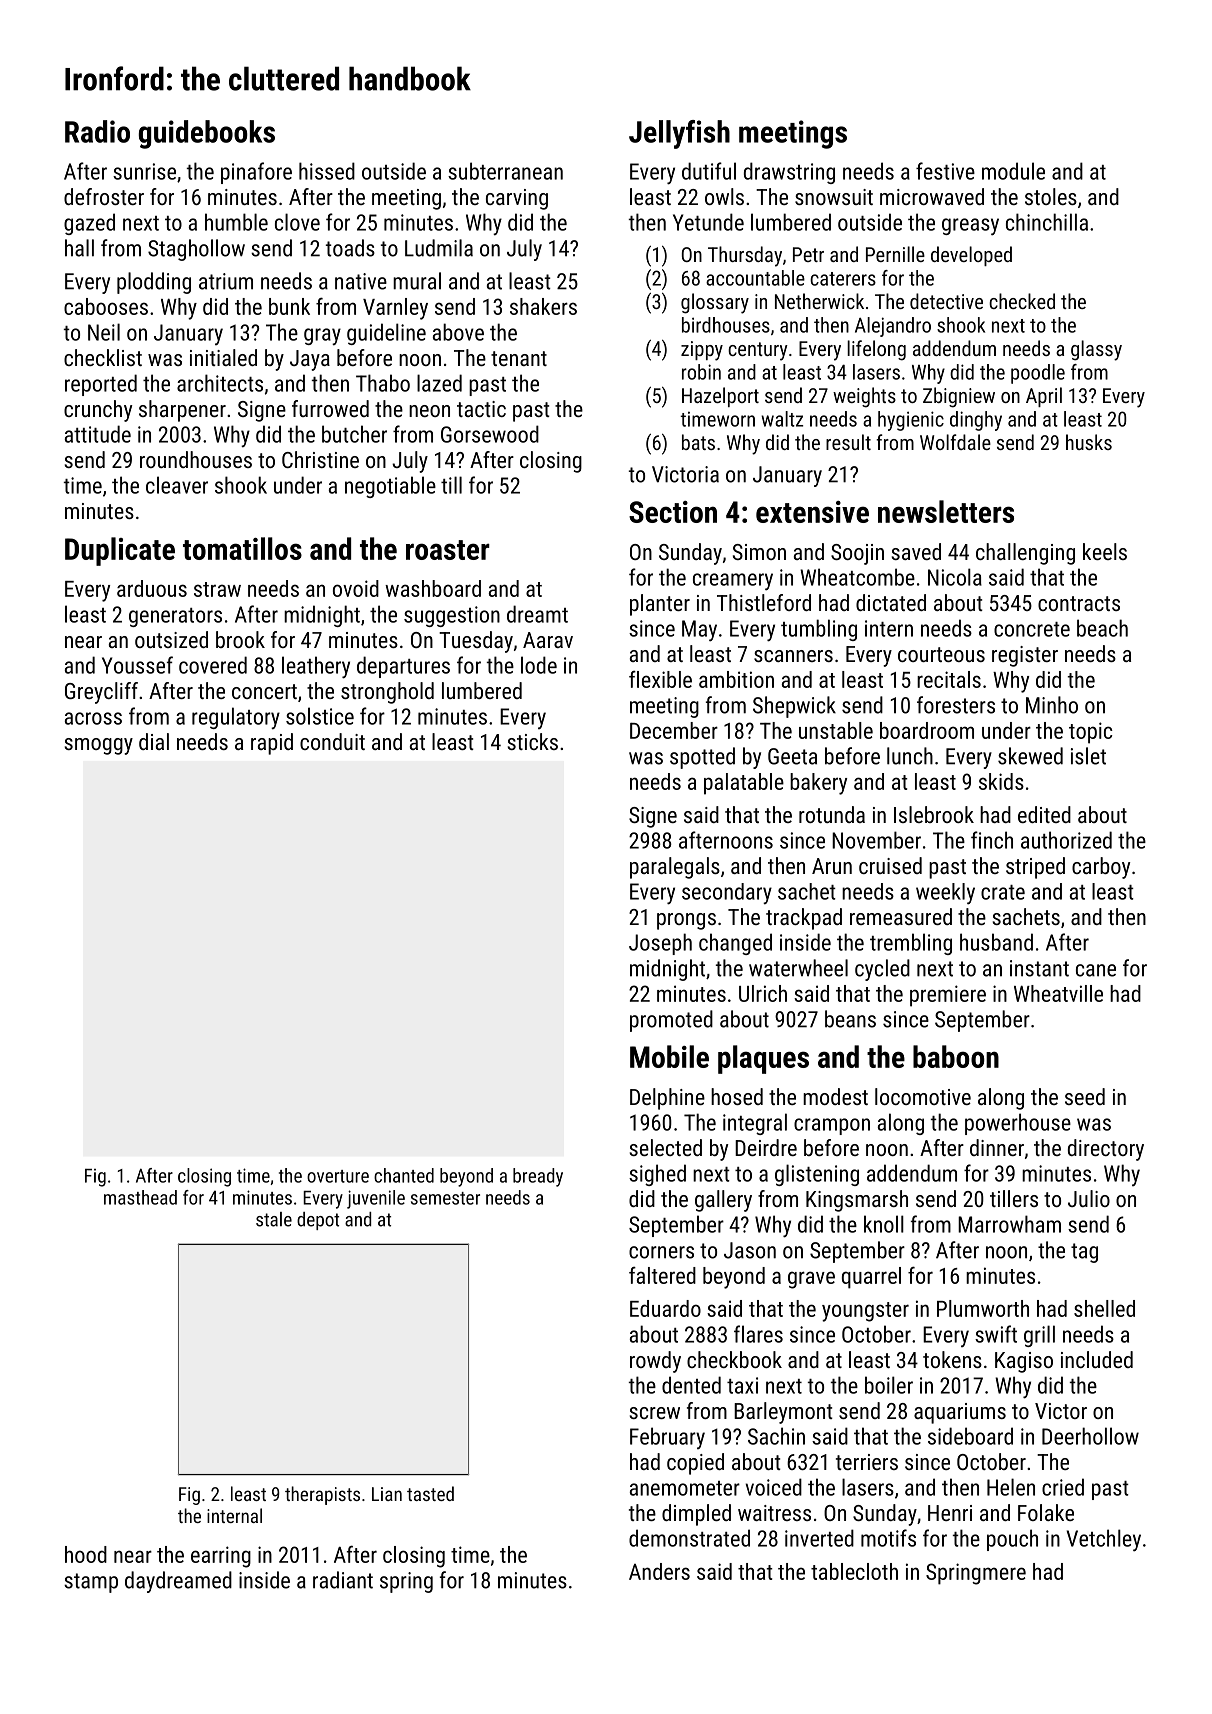 This screenshot has height=1714, width=1212. Describe the element at coordinates (945, 894) in the screenshot. I see `weekly` at that location.
